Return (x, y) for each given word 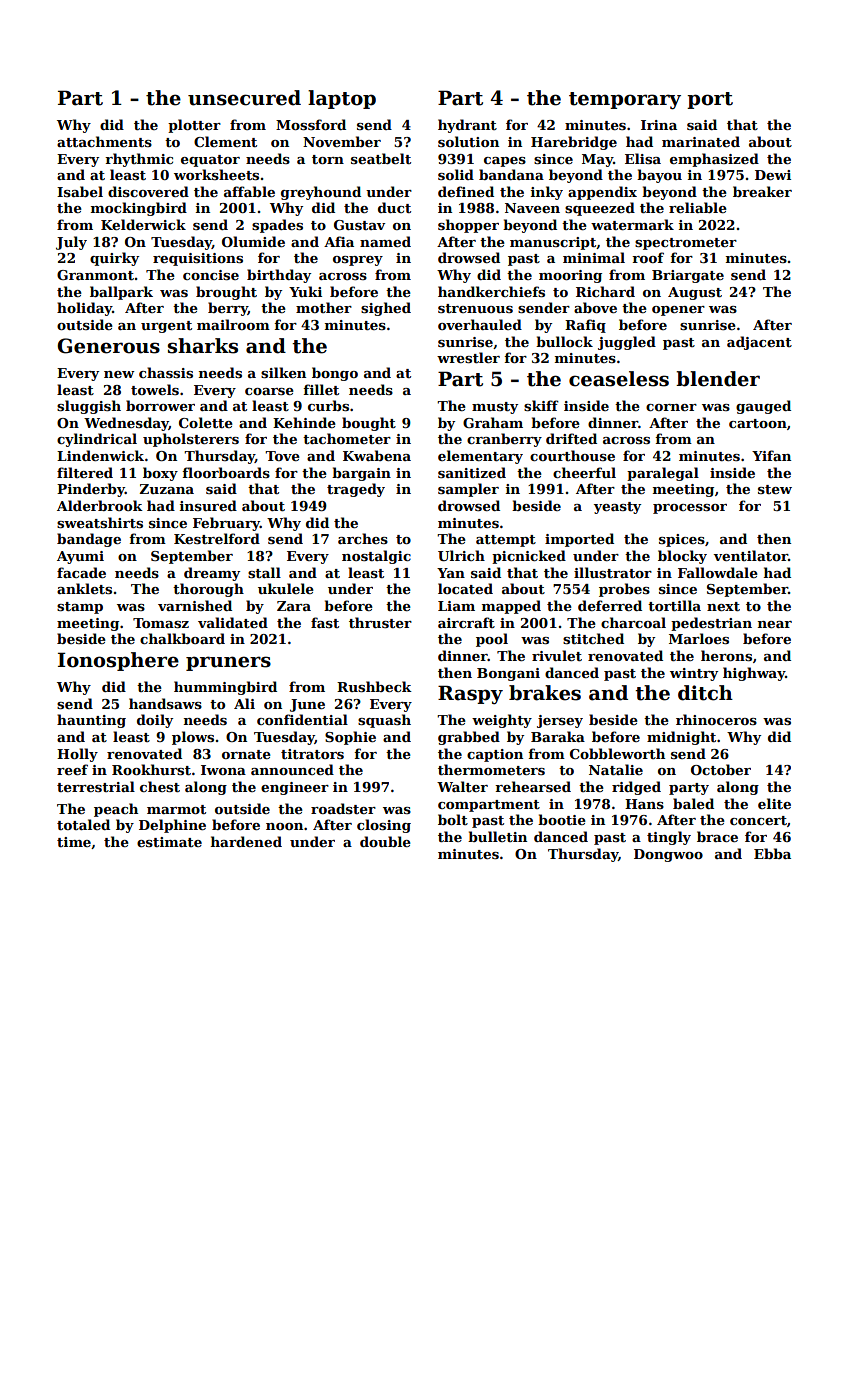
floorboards (226, 472)
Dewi (773, 175)
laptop (342, 99)
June (307, 705)
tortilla (674, 605)
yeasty (617, 508)
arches (363, 538)
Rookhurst (151, 769)
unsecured (244, 98)
